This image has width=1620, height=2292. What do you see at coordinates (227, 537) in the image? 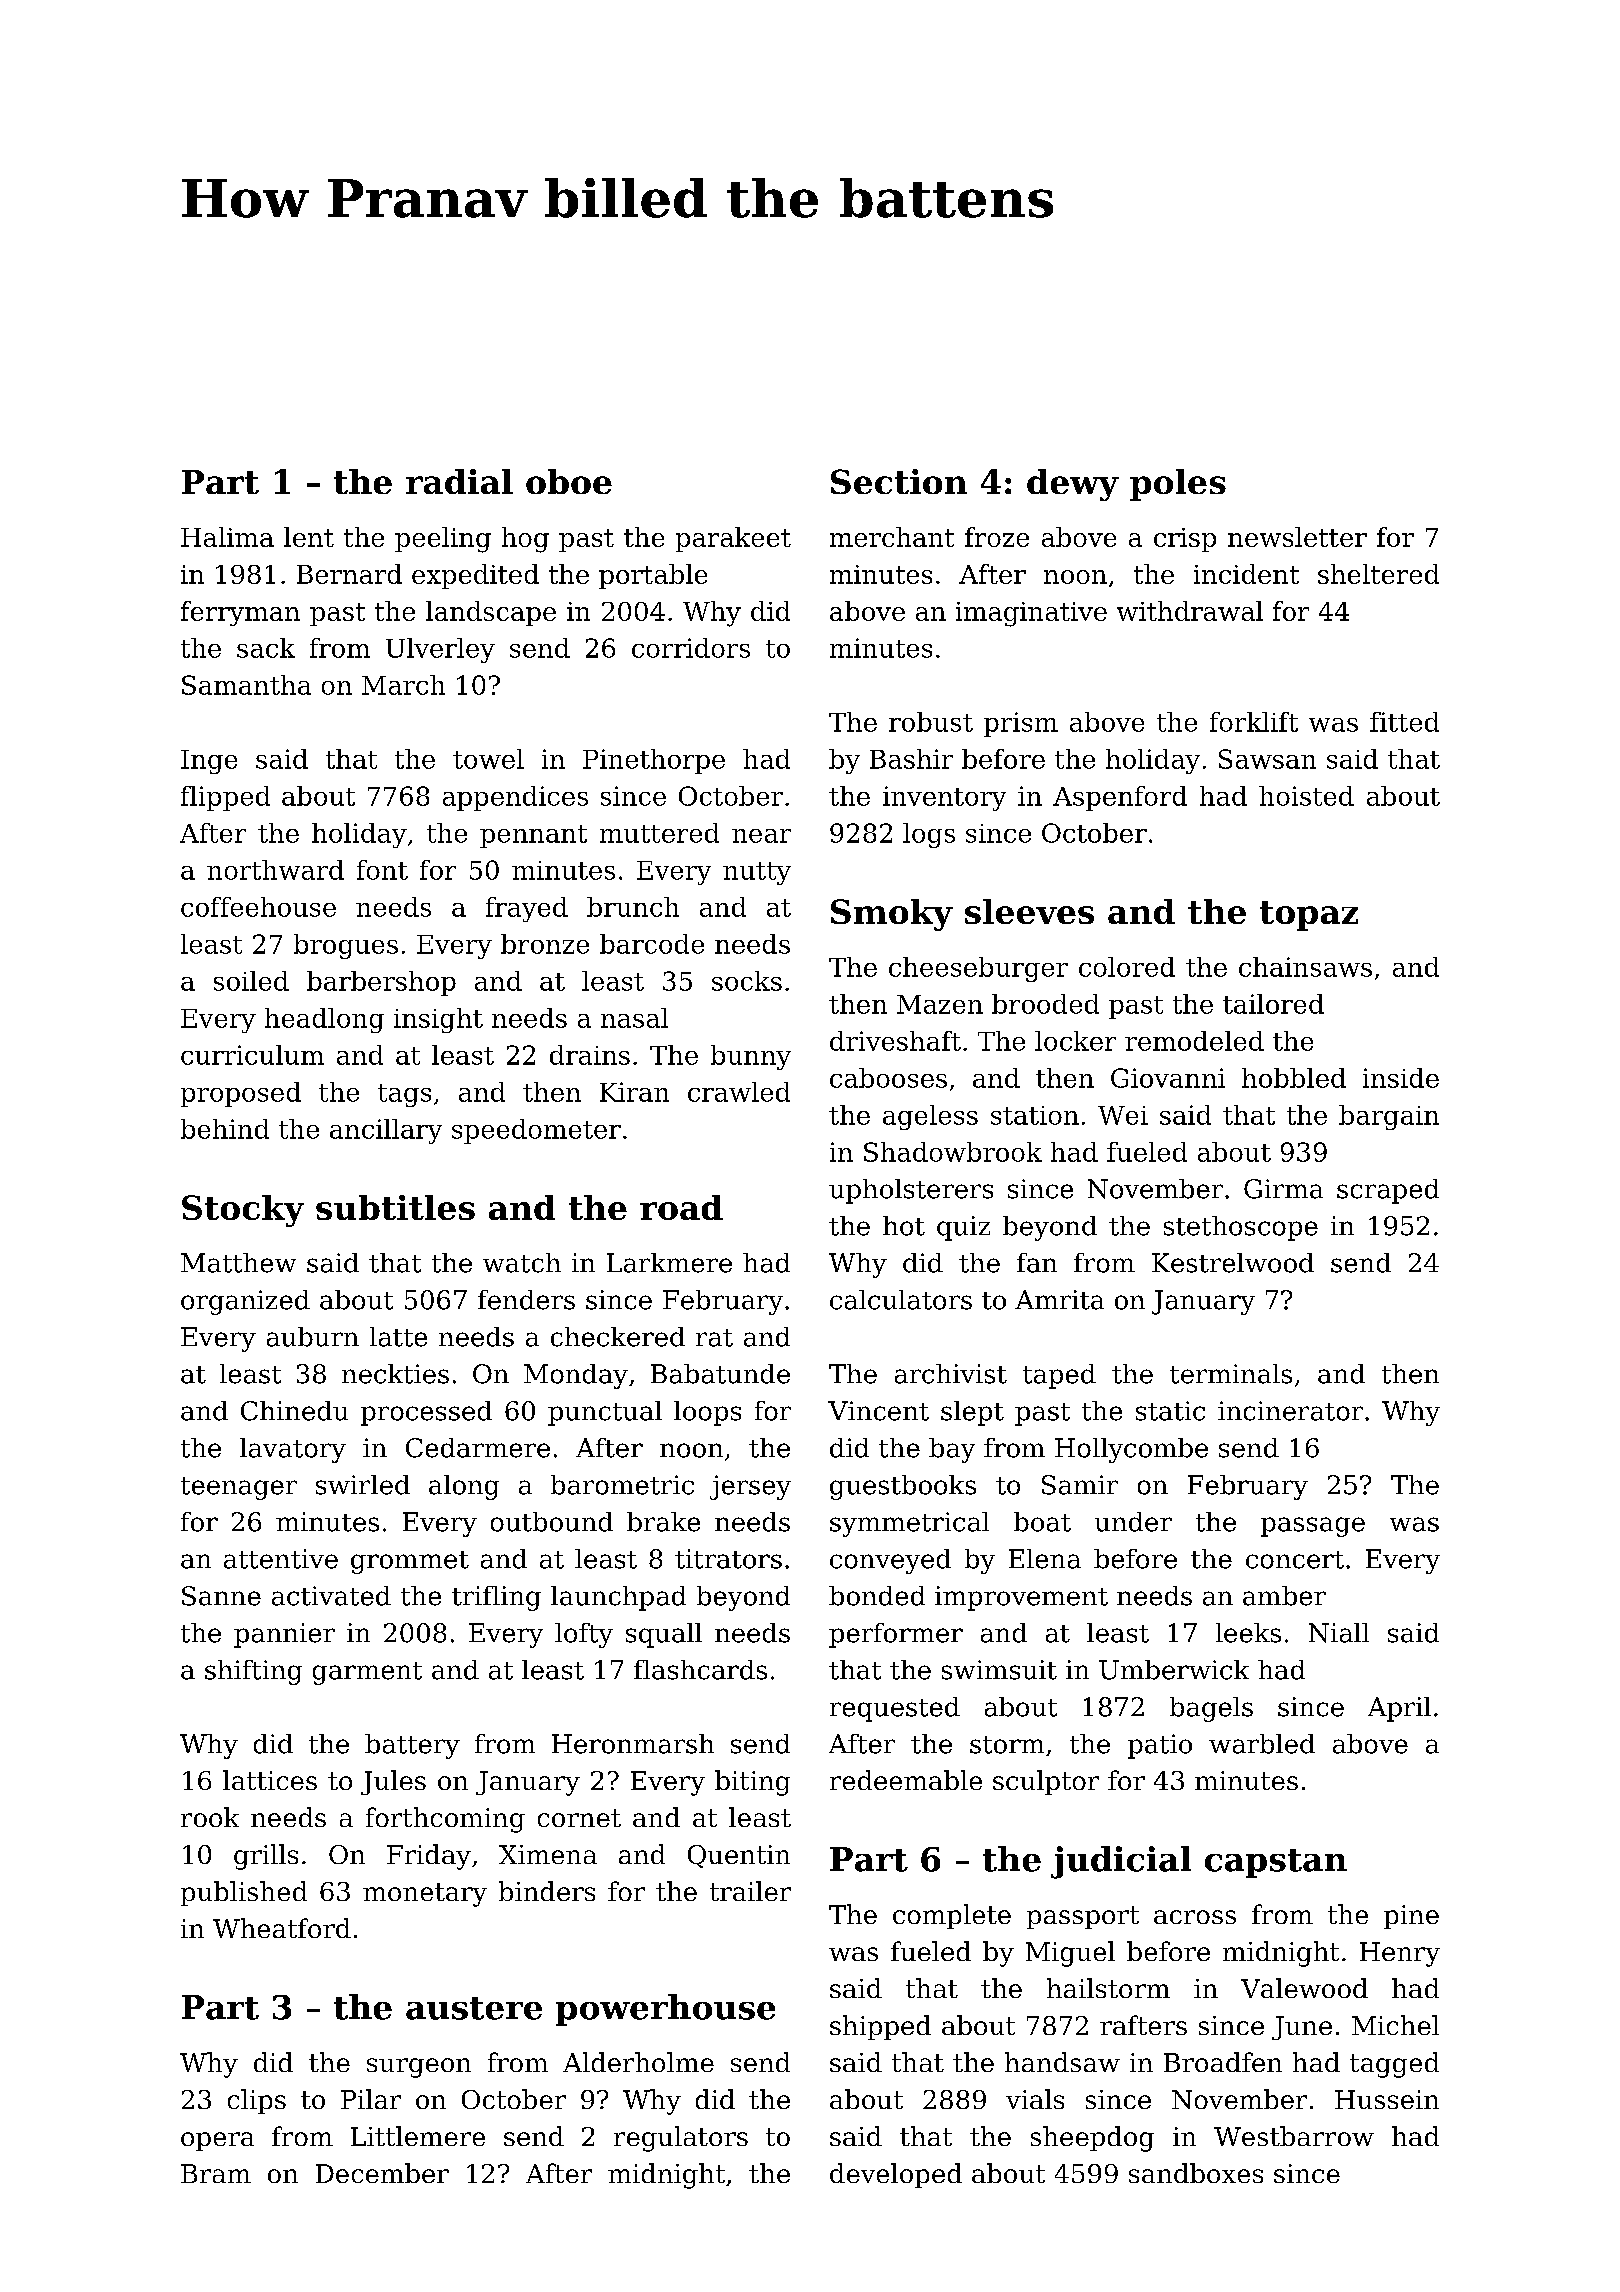
I see `Halima` at bounding box center [227, 537].
